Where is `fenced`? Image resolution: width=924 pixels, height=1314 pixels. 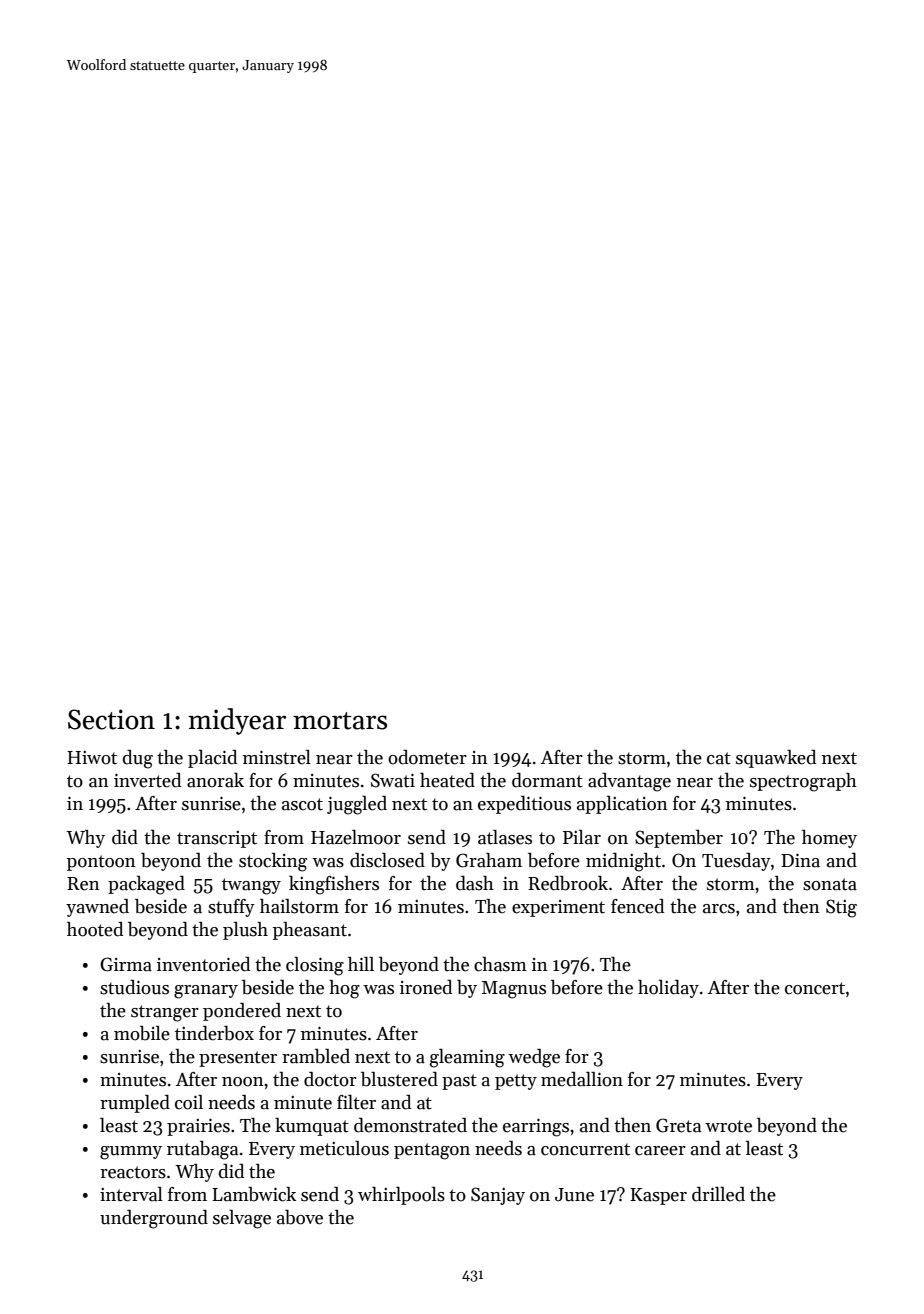 fenced is located at coordinates (637, 906).
